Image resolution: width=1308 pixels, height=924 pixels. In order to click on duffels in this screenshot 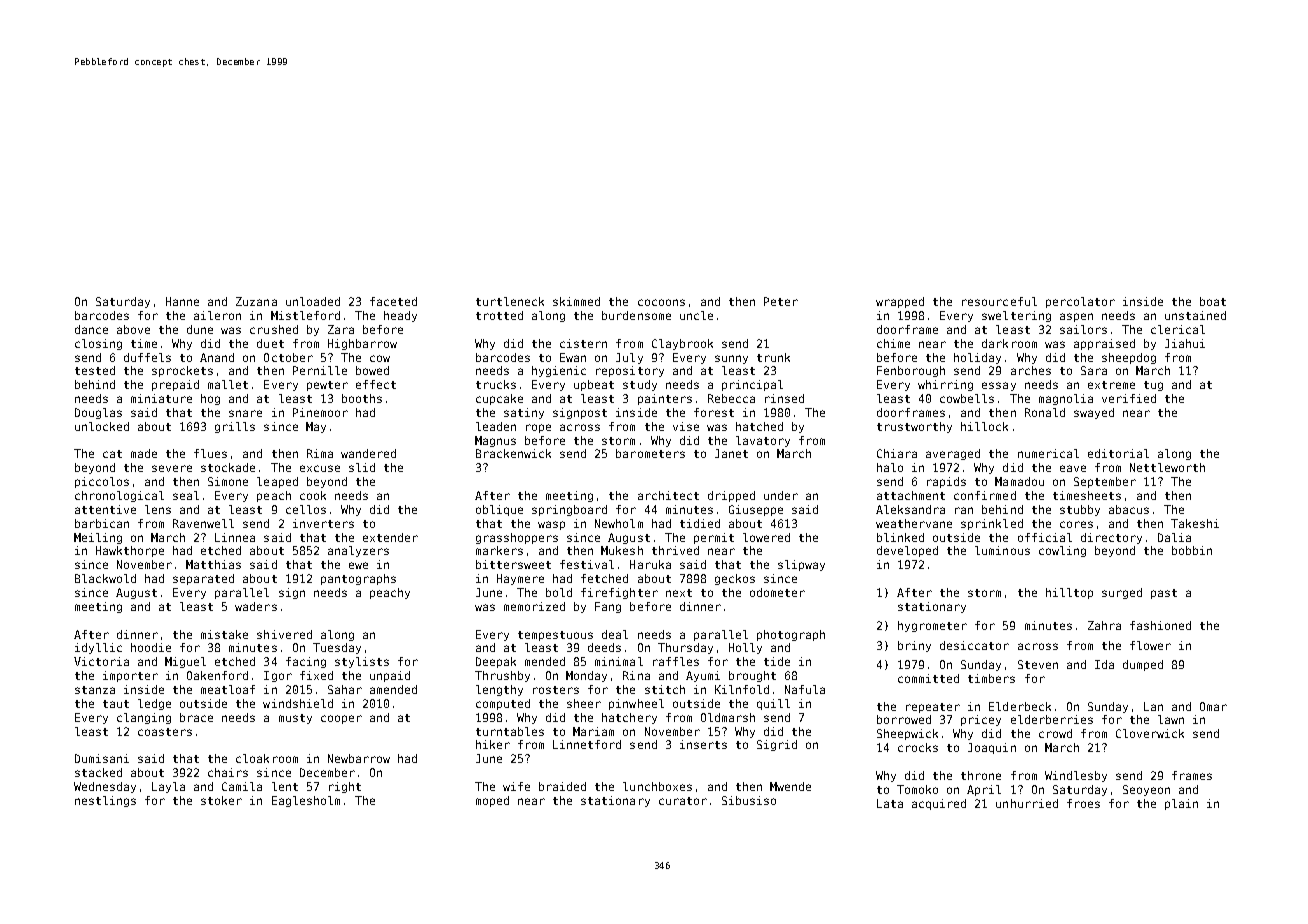, I will do `click(147, 357)`.
